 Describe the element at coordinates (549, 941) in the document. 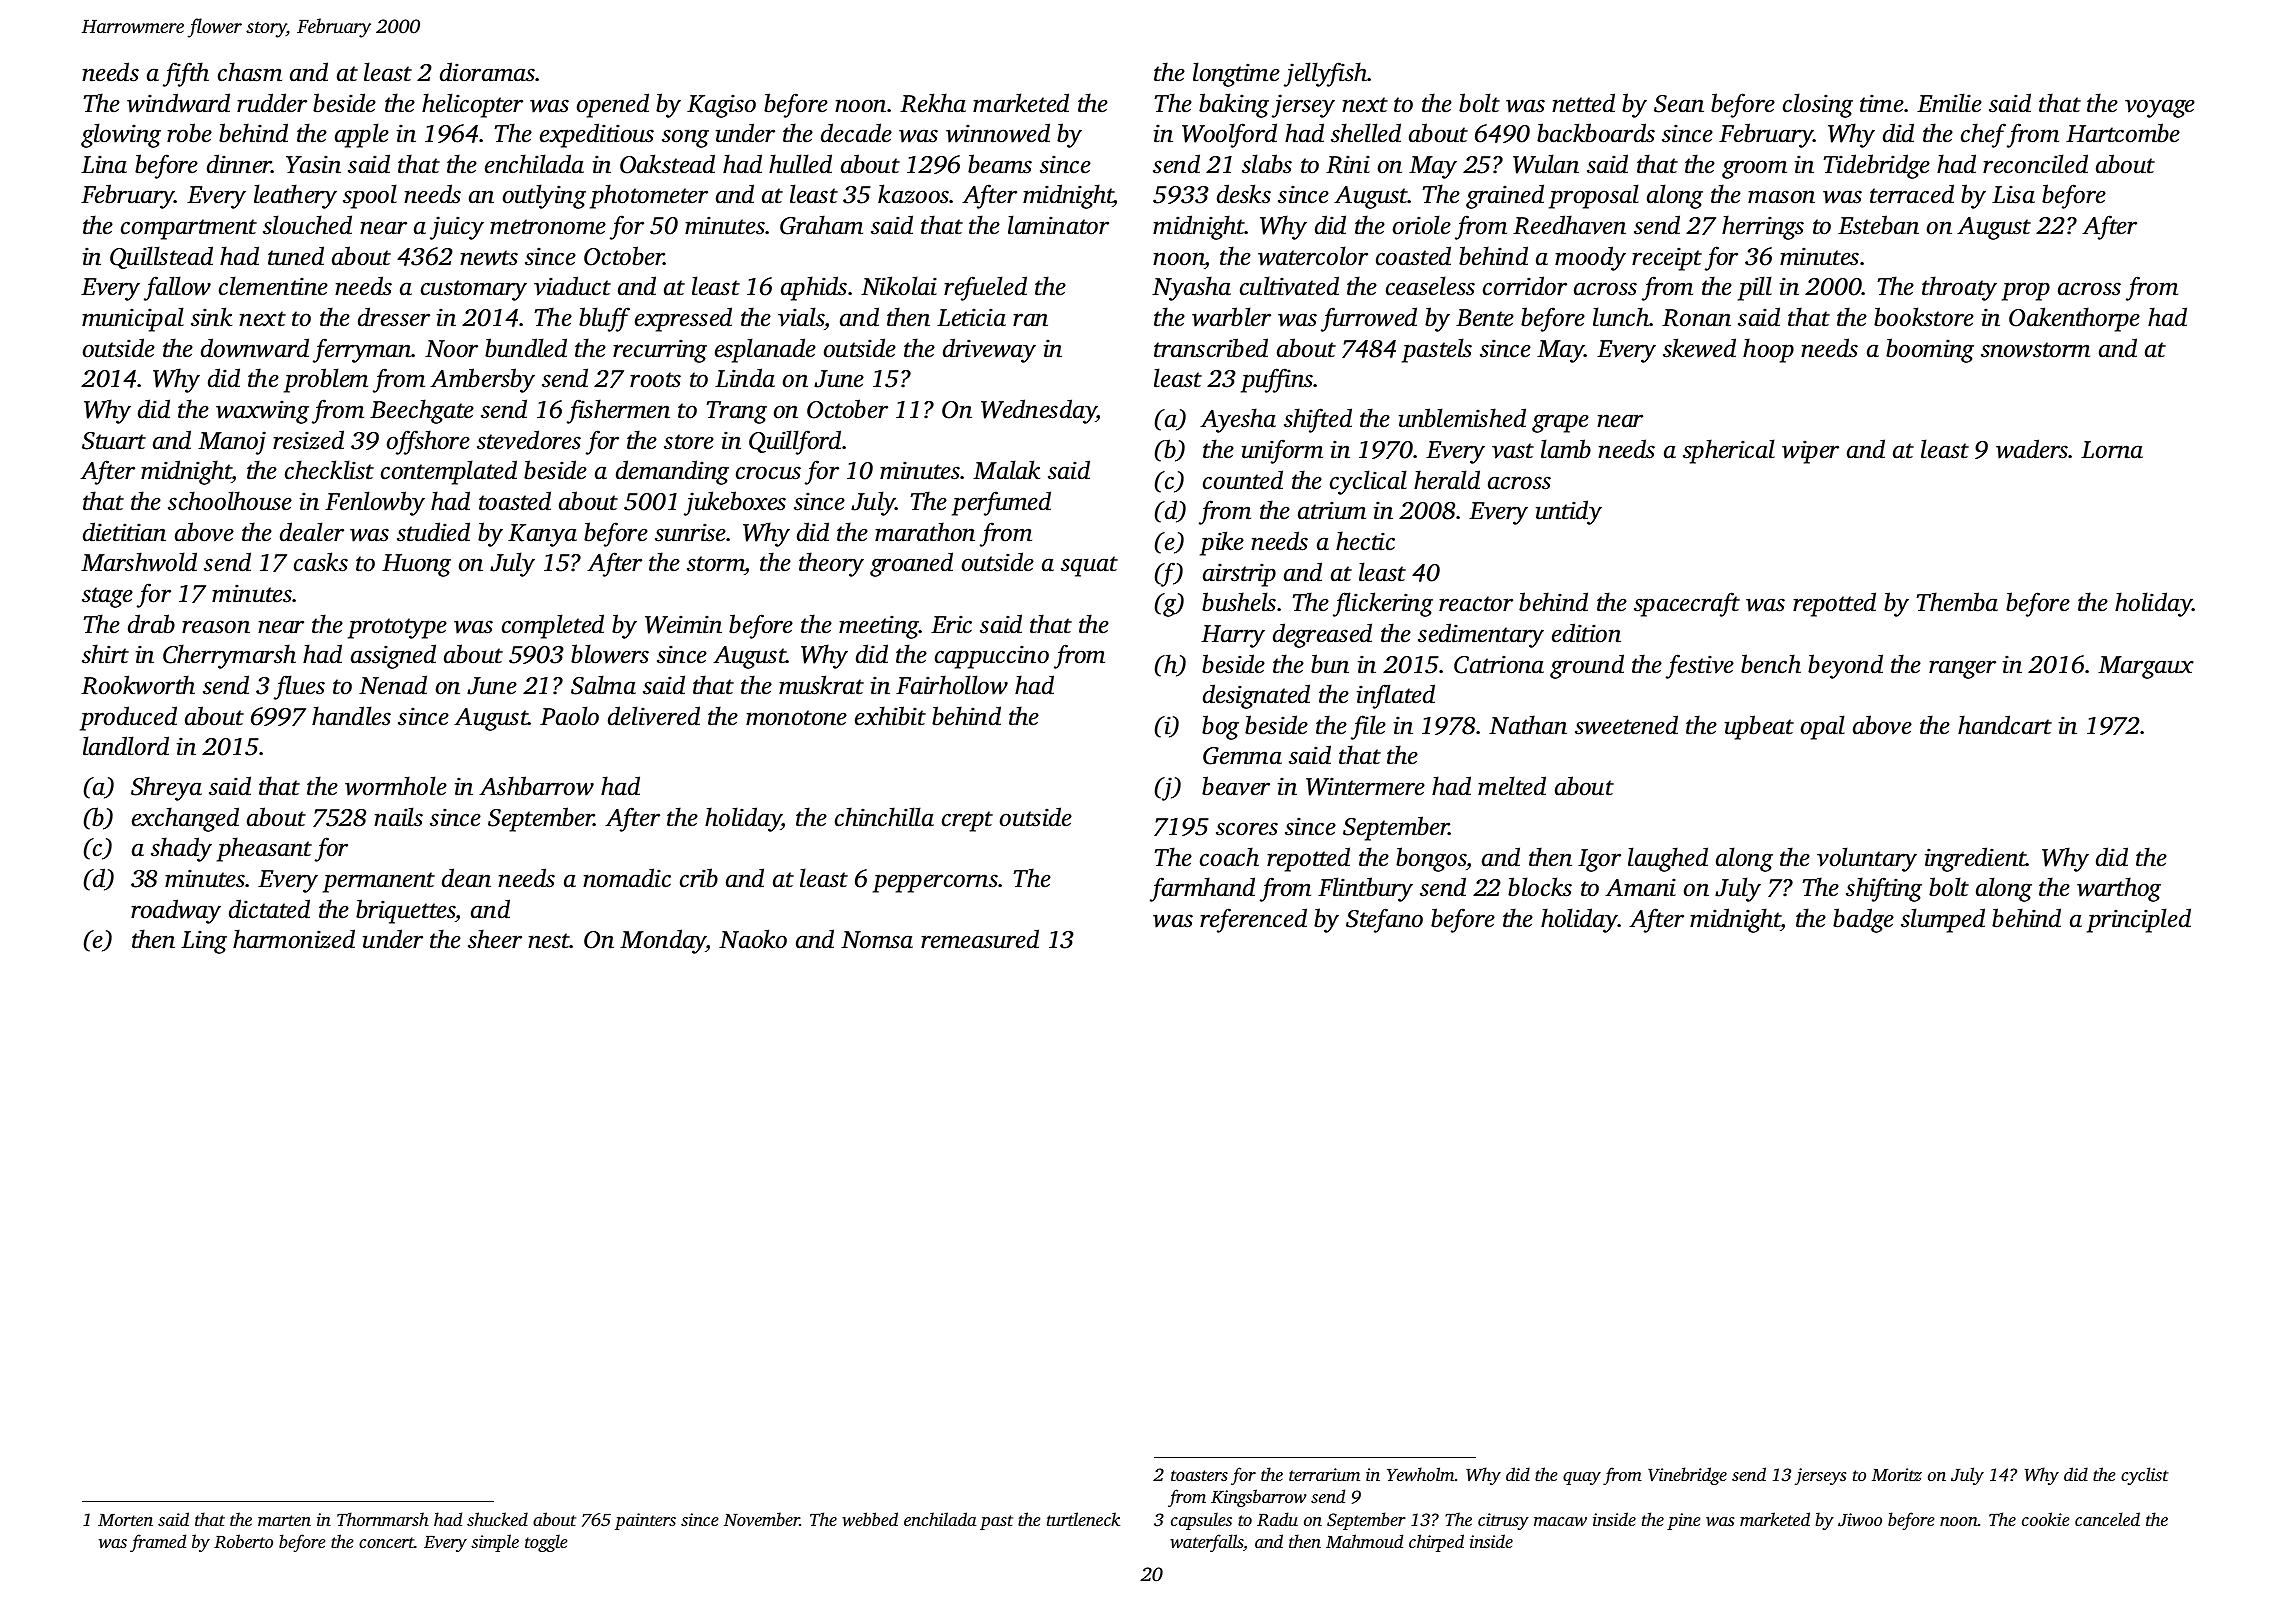

I see `nest` at that location.
